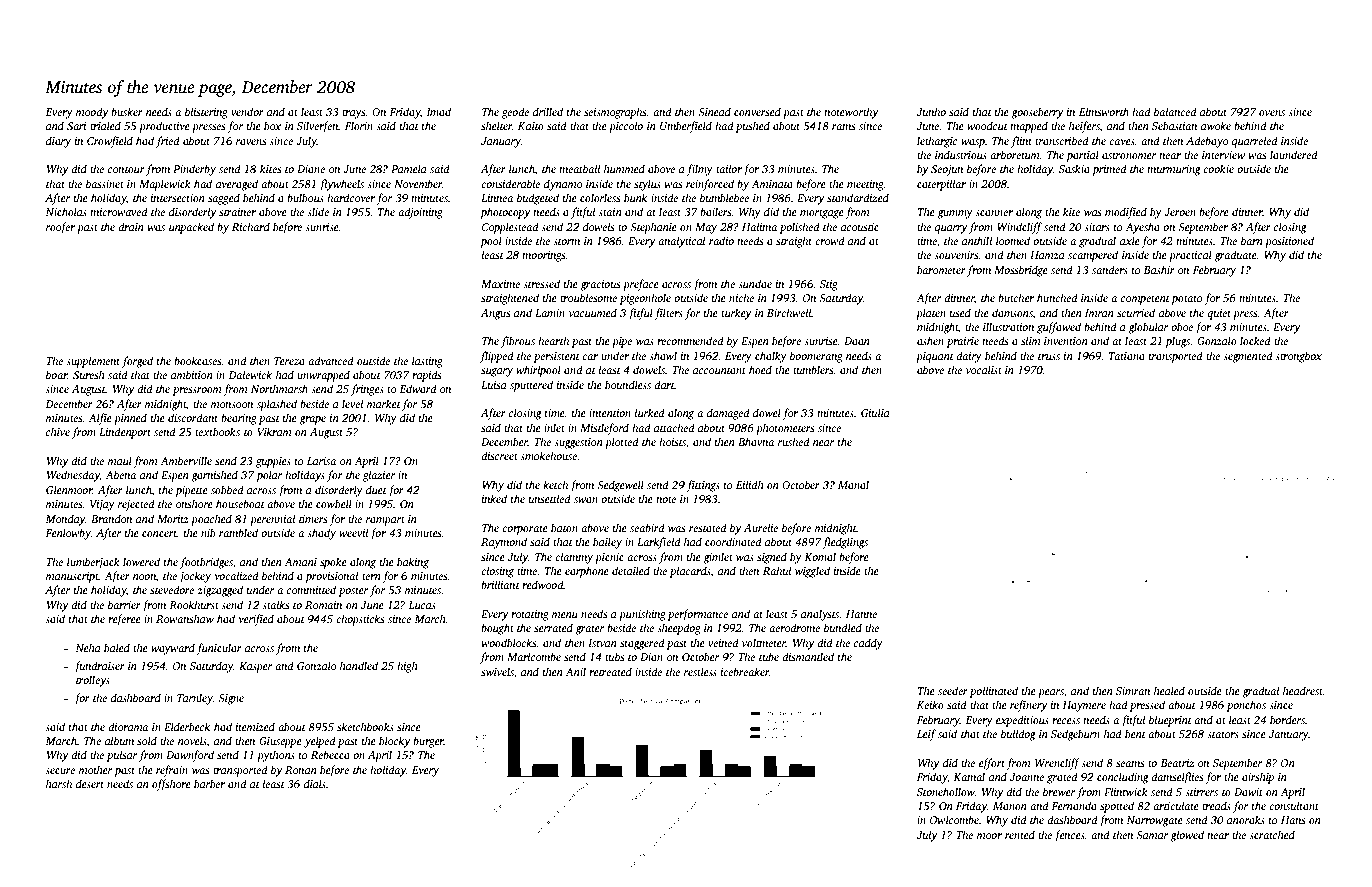 The image size is (1372, 887). What do you see at coordinates (90, 783) in the screenshot?
I see `desert` at bounding box center [90, 783].
